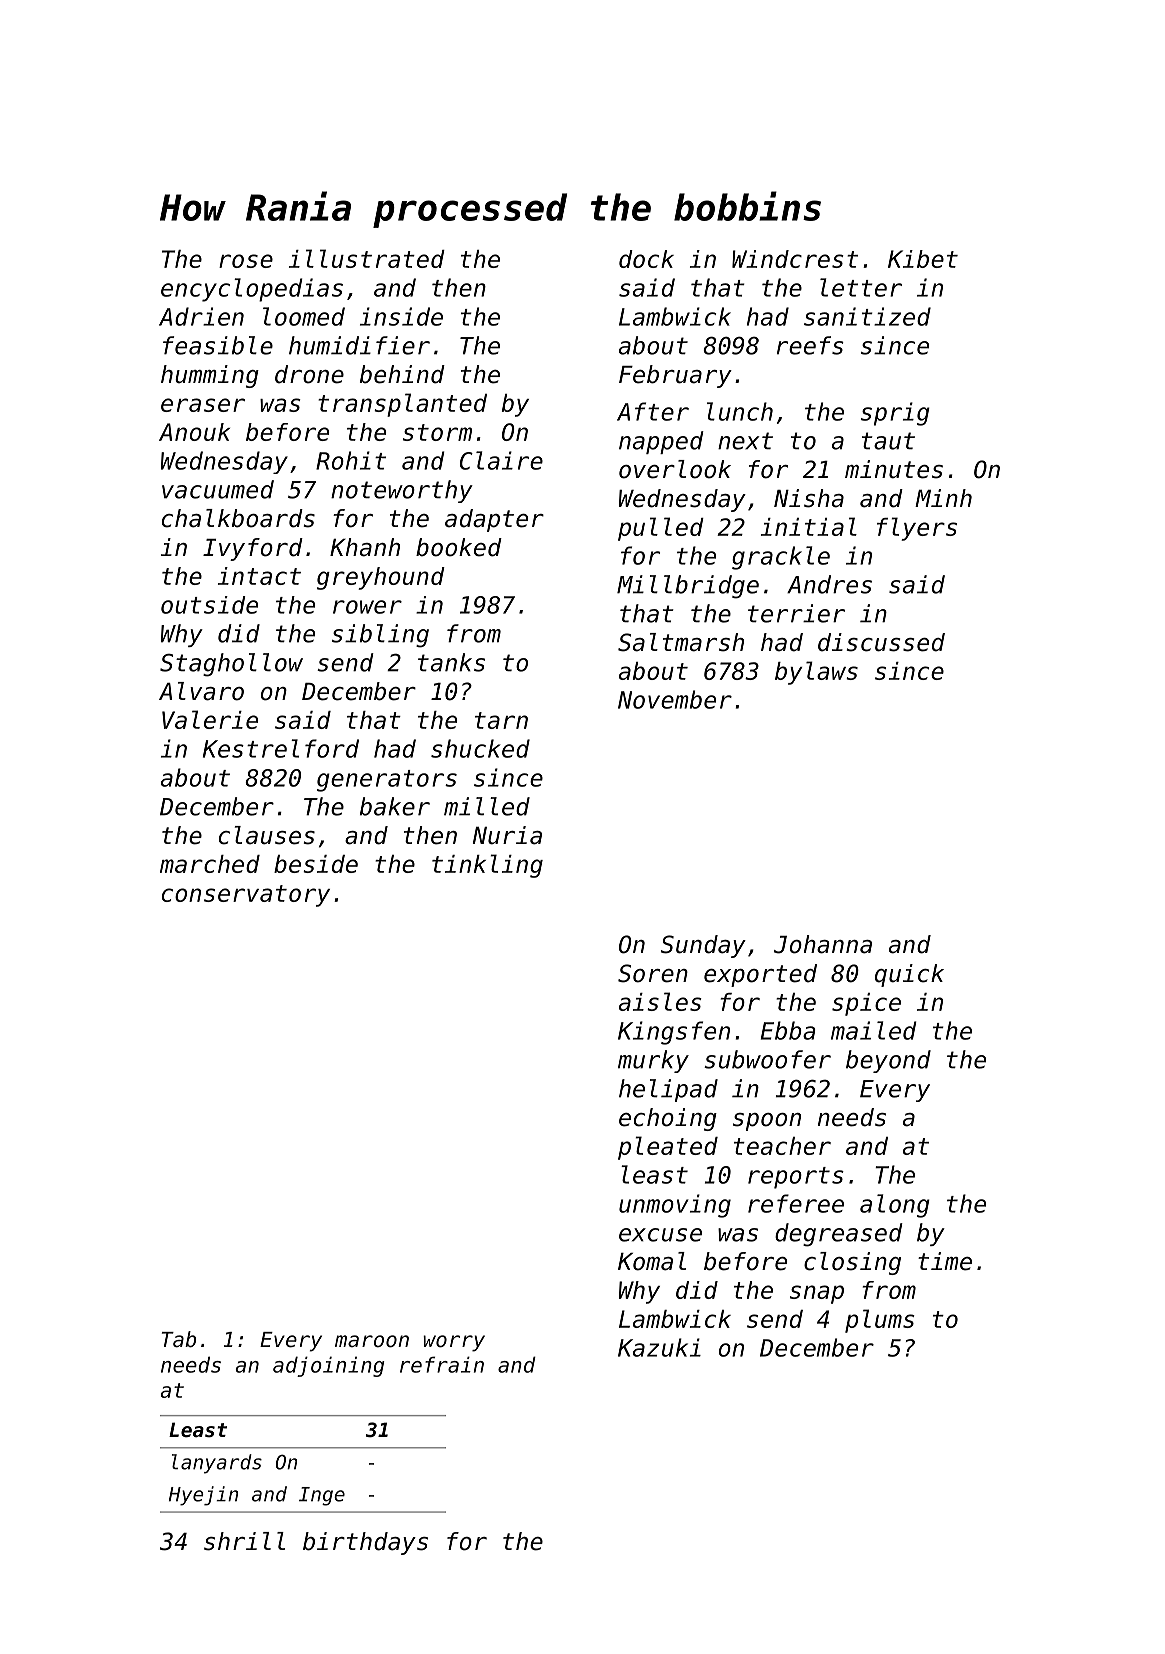 The height and width of the document is (1654, 1165). Describe the element at coordinates (246, 896) in the document. I see `conservatory` at that location.
